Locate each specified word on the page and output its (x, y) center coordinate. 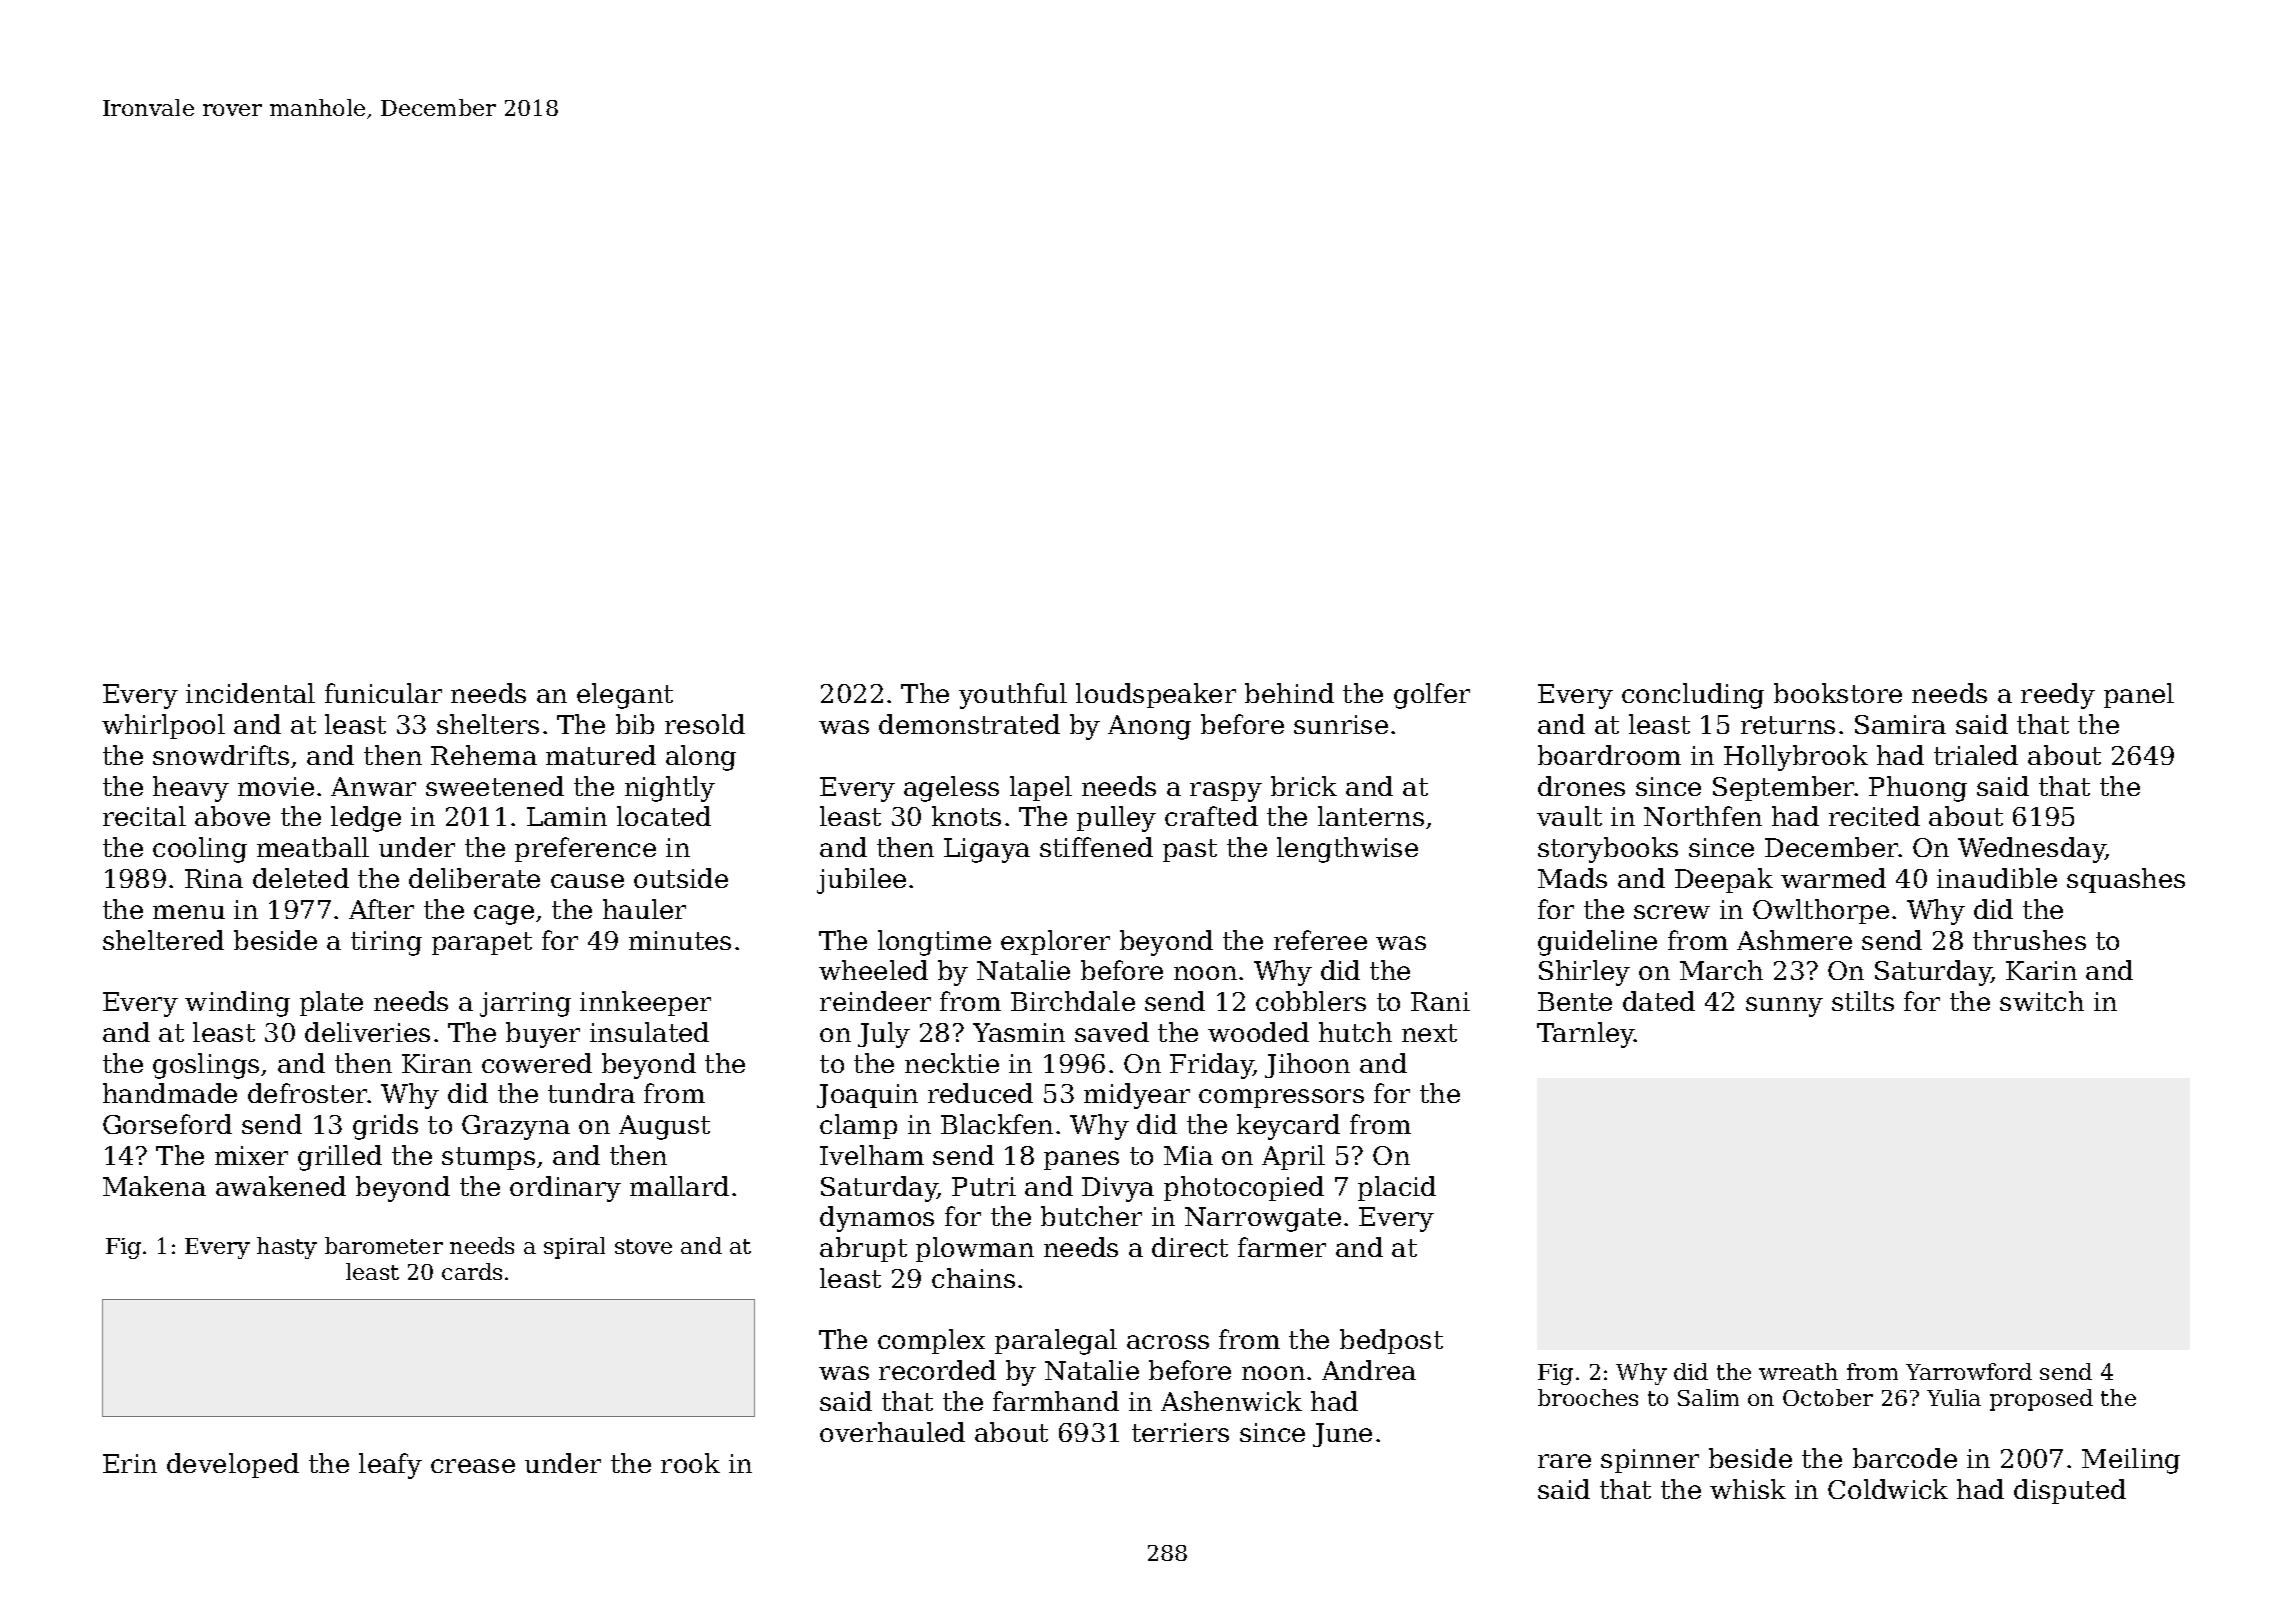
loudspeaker (1156, 695)
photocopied (1244, 1188)
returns (1788, 725)
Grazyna (516, 1127)
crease (473, 1466)
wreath (1798, 1371)
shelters (488, 724)
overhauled (892, 1432)
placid (1397, 1188)
